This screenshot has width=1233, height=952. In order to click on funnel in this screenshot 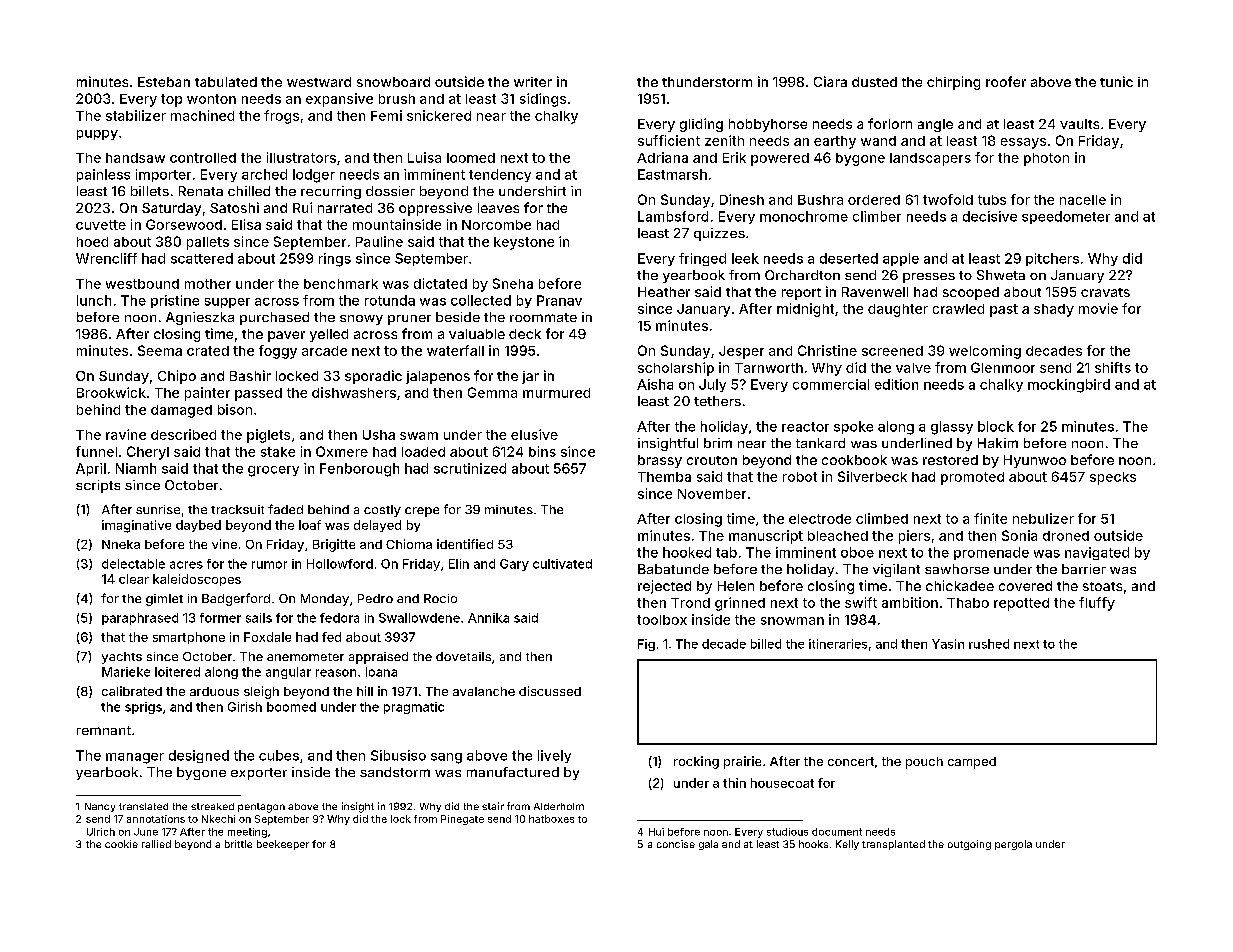, I will do `click(96, 451)`.
